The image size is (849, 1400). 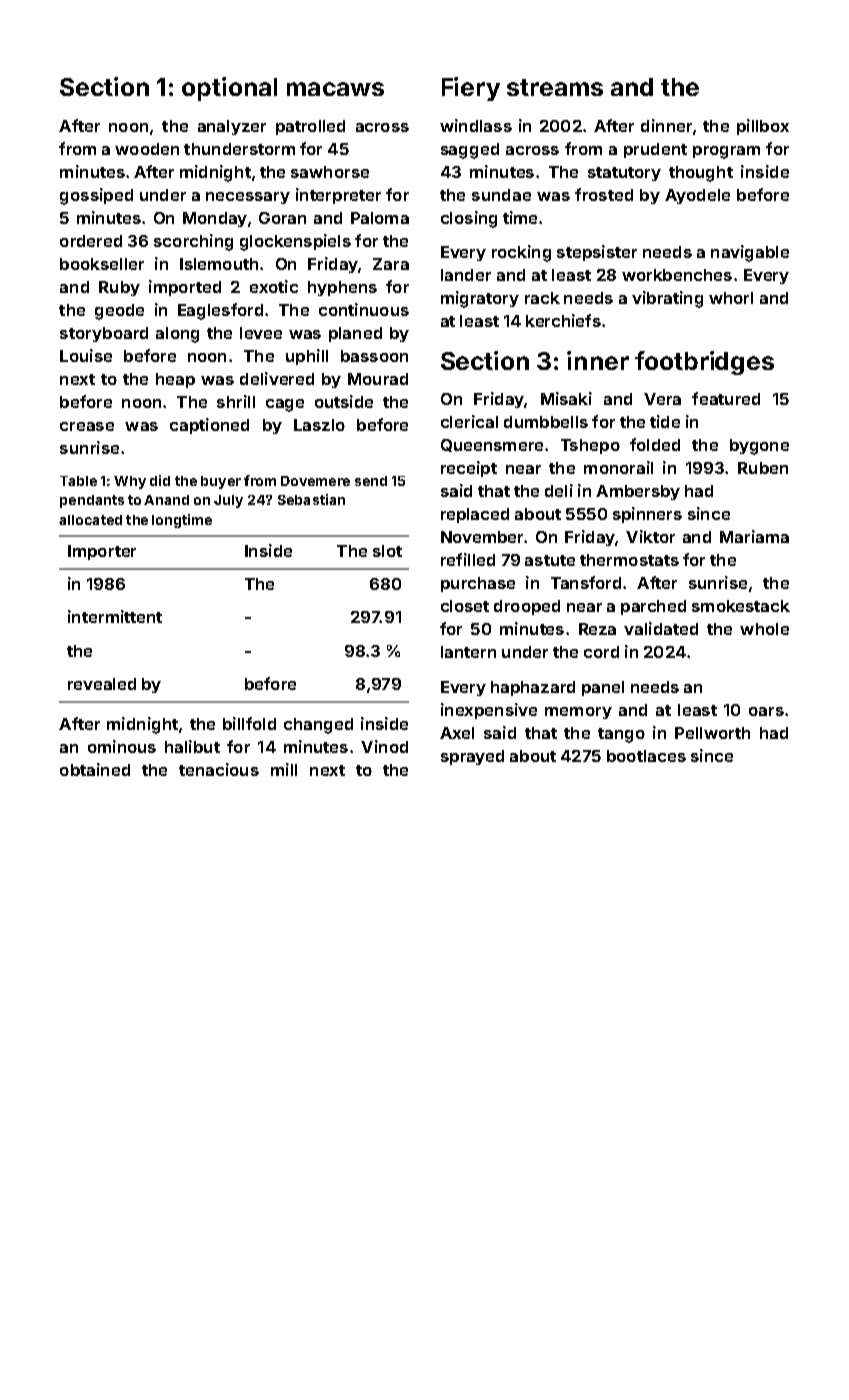 I want to click on bootlaces, so click(x=646, y=756).
